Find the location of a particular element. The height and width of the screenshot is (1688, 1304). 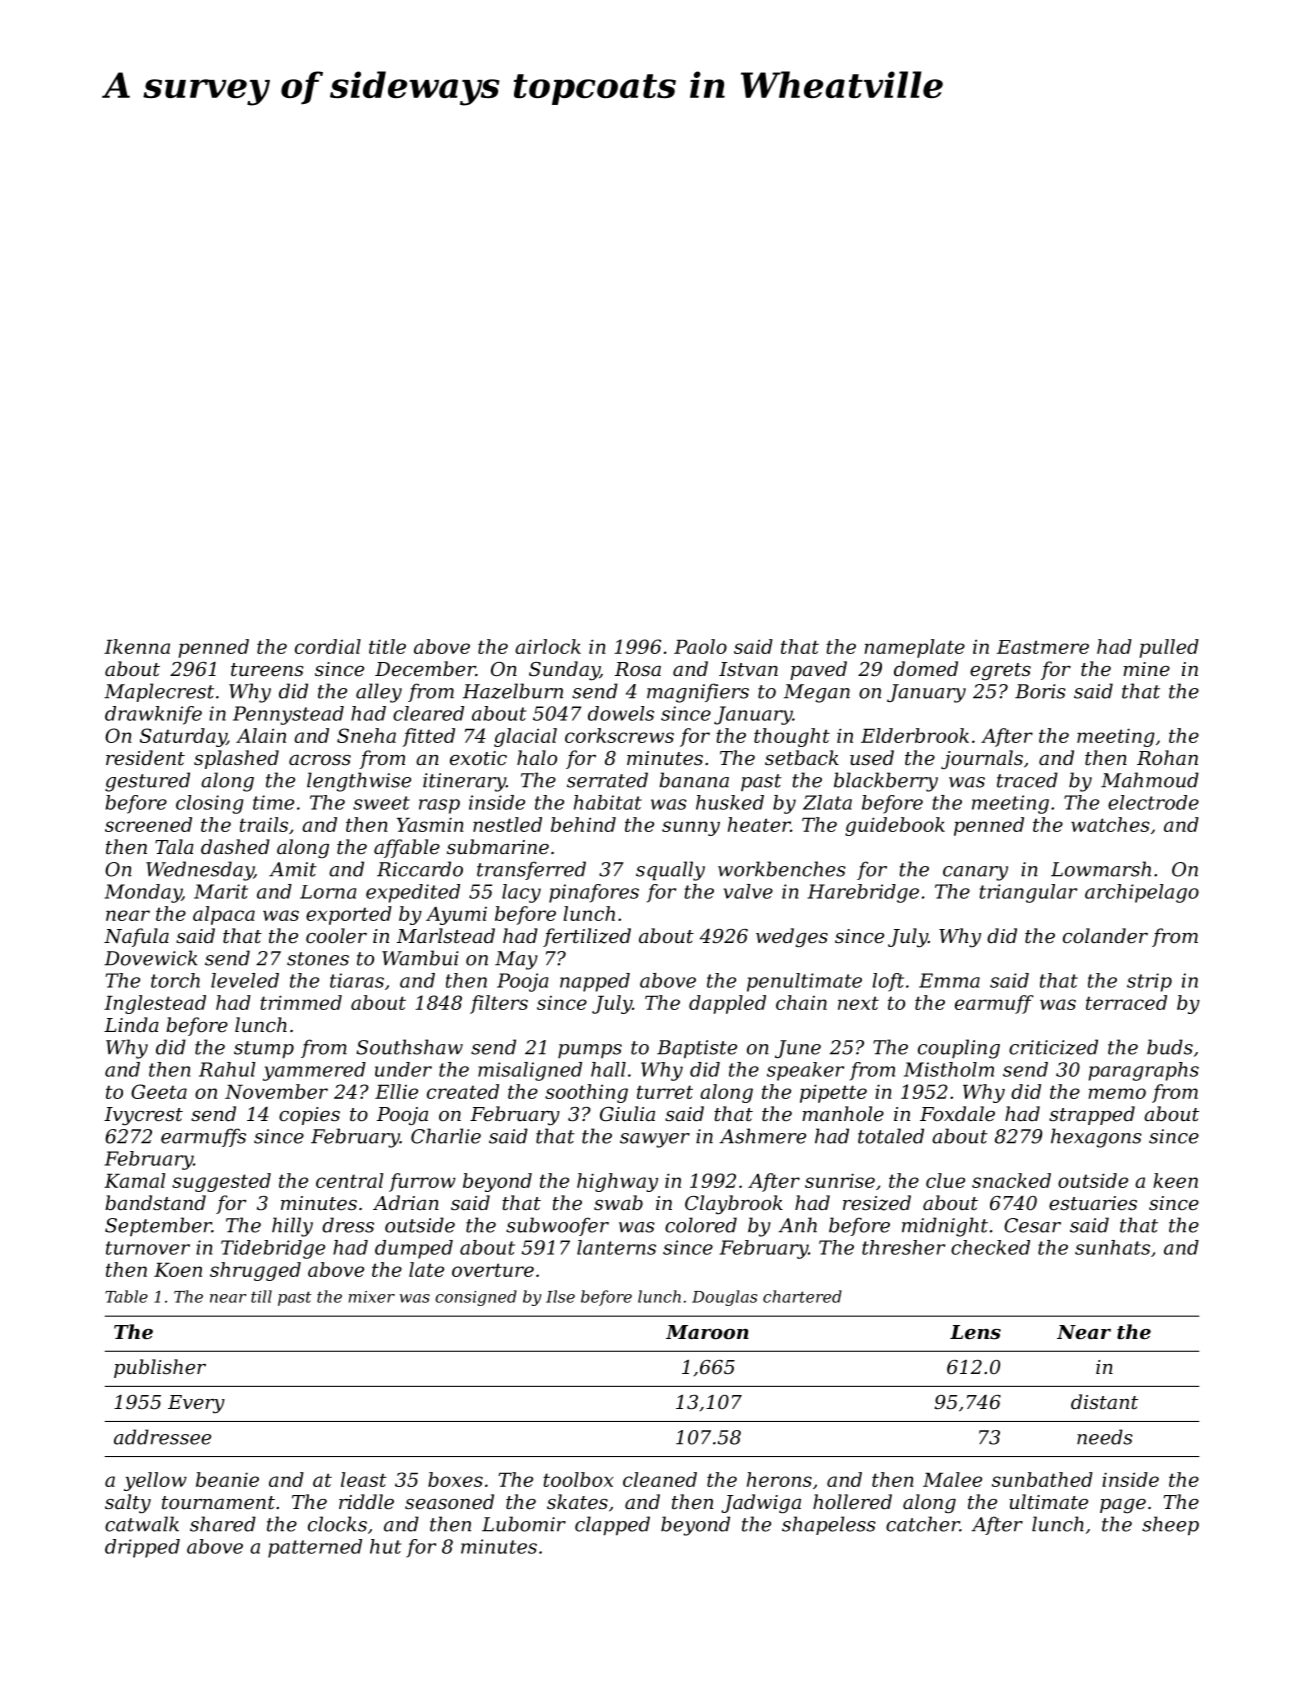

pulled is located at coordinates (1169, 648).
